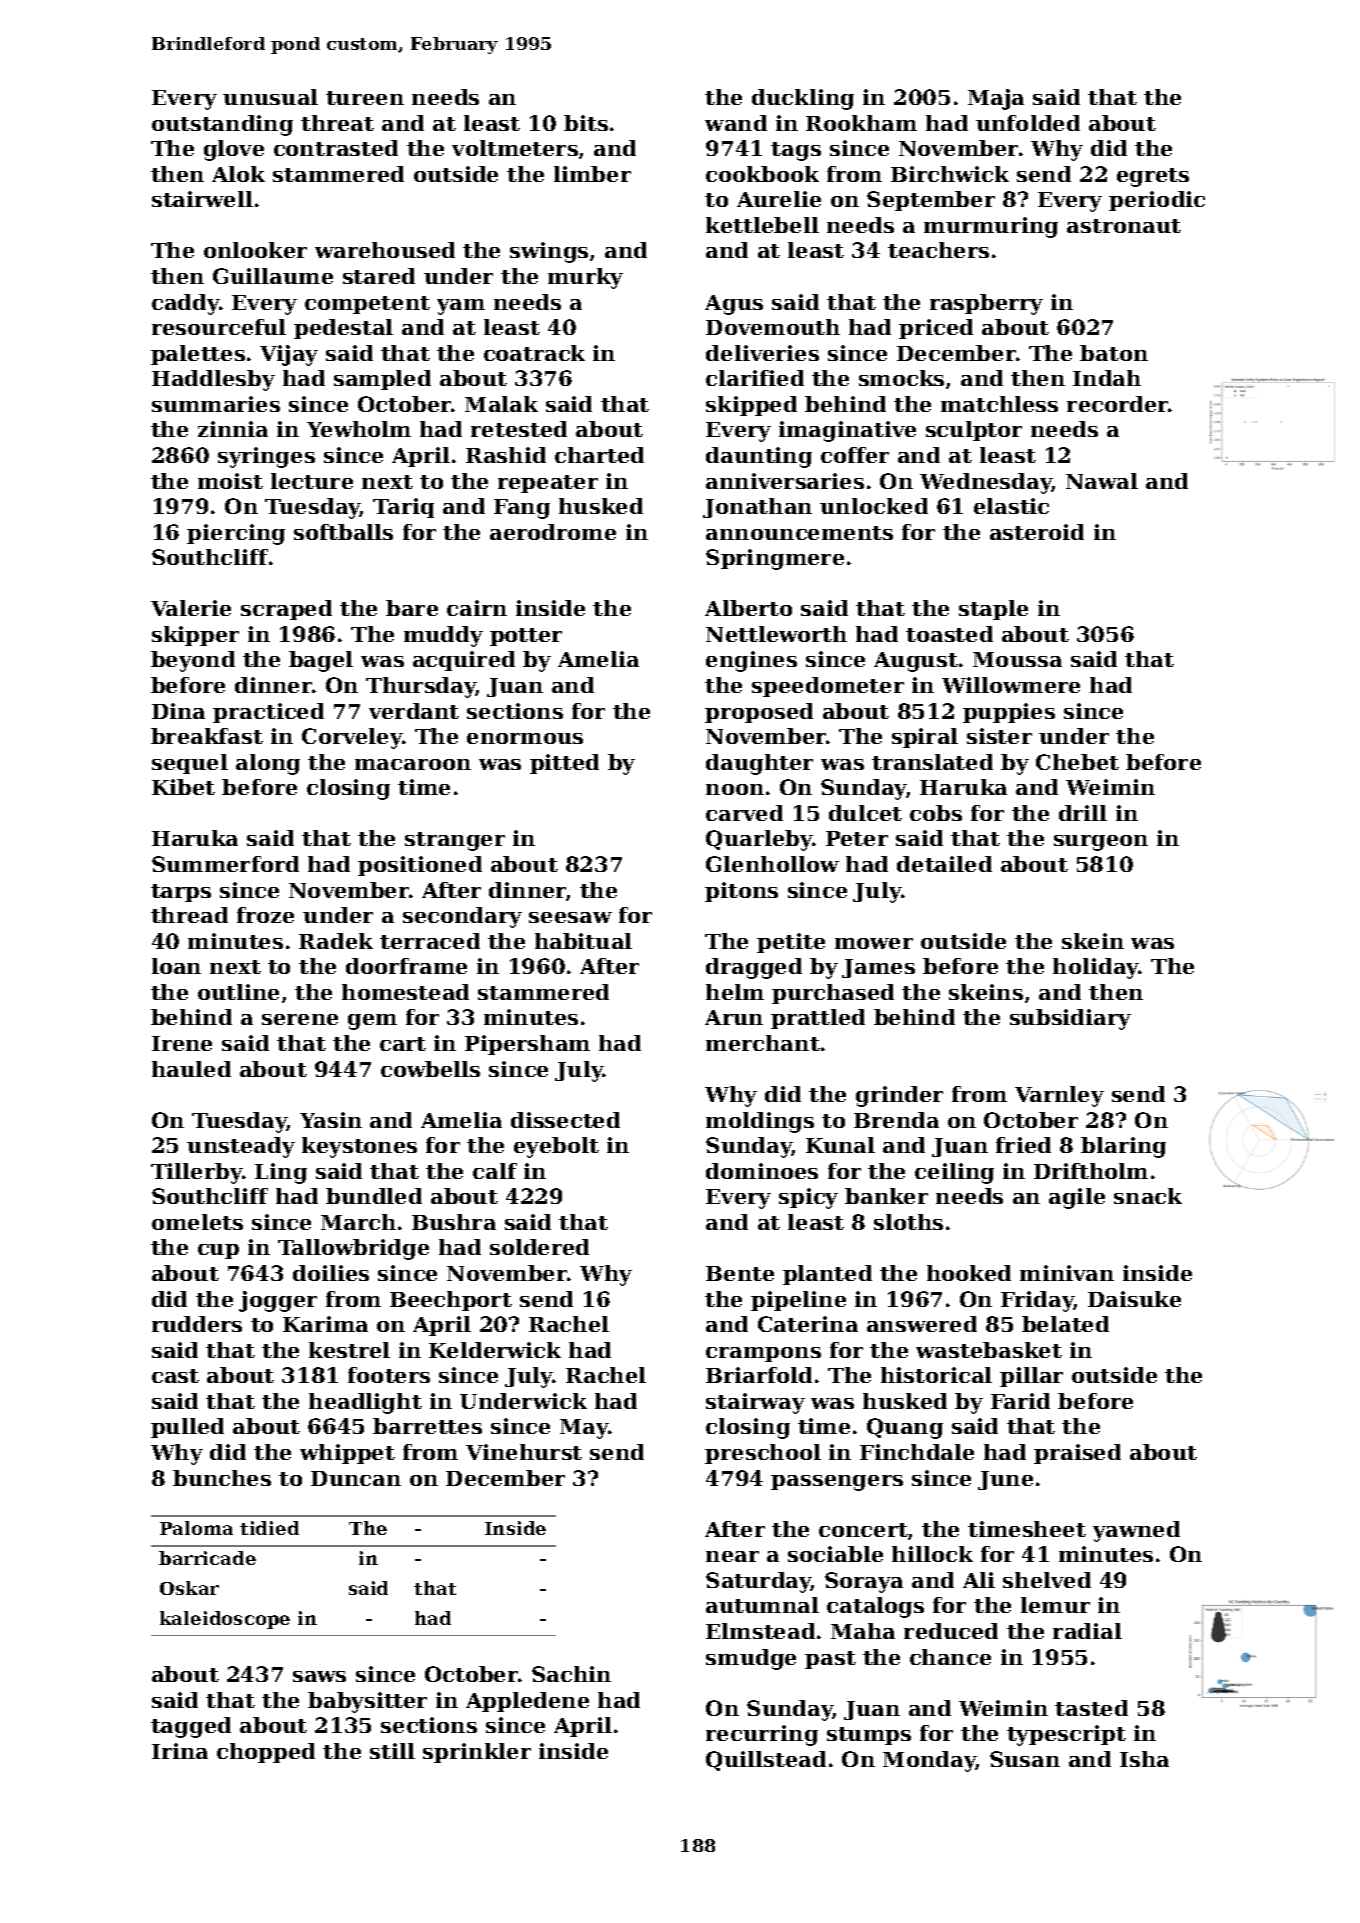 The image size is (1360, 1923). I want to click on chopped, so click(266, 1753).
